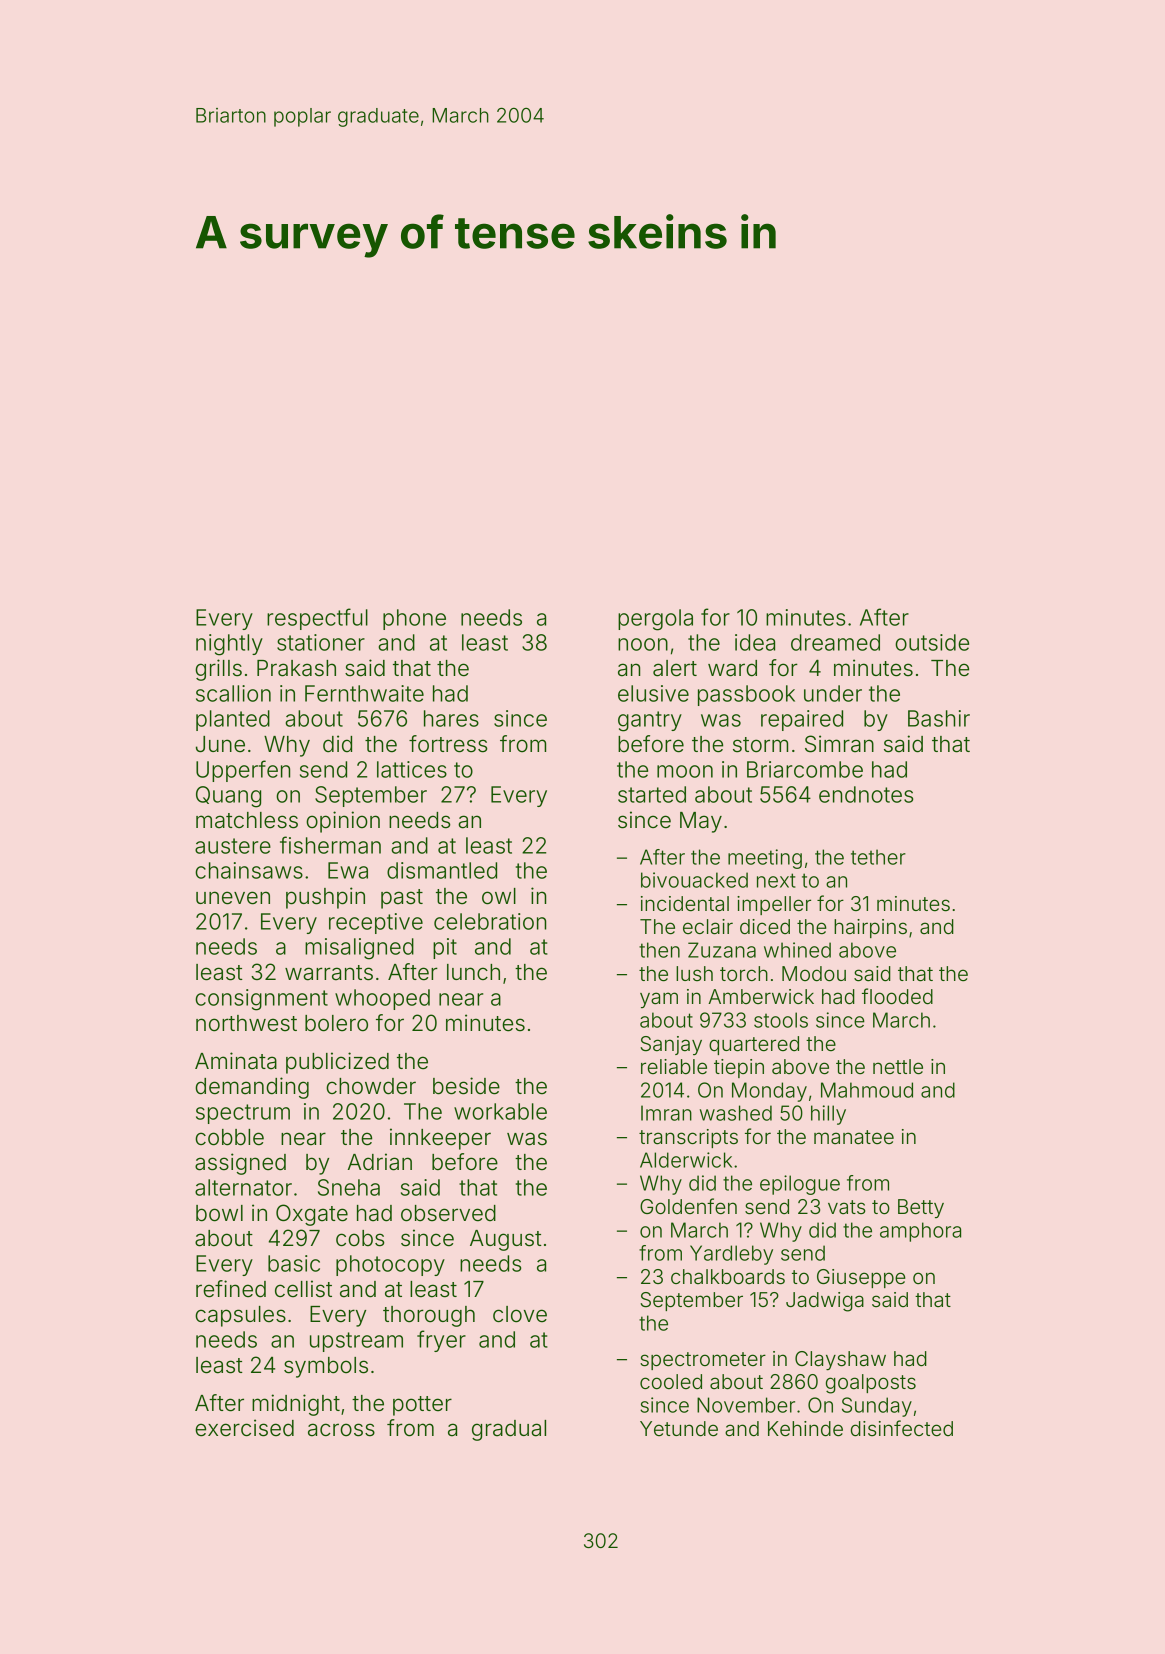 This image has height=1654, width=1165. Describe the element at coordinates (652, 794) in the image. I see `started` at that location.
